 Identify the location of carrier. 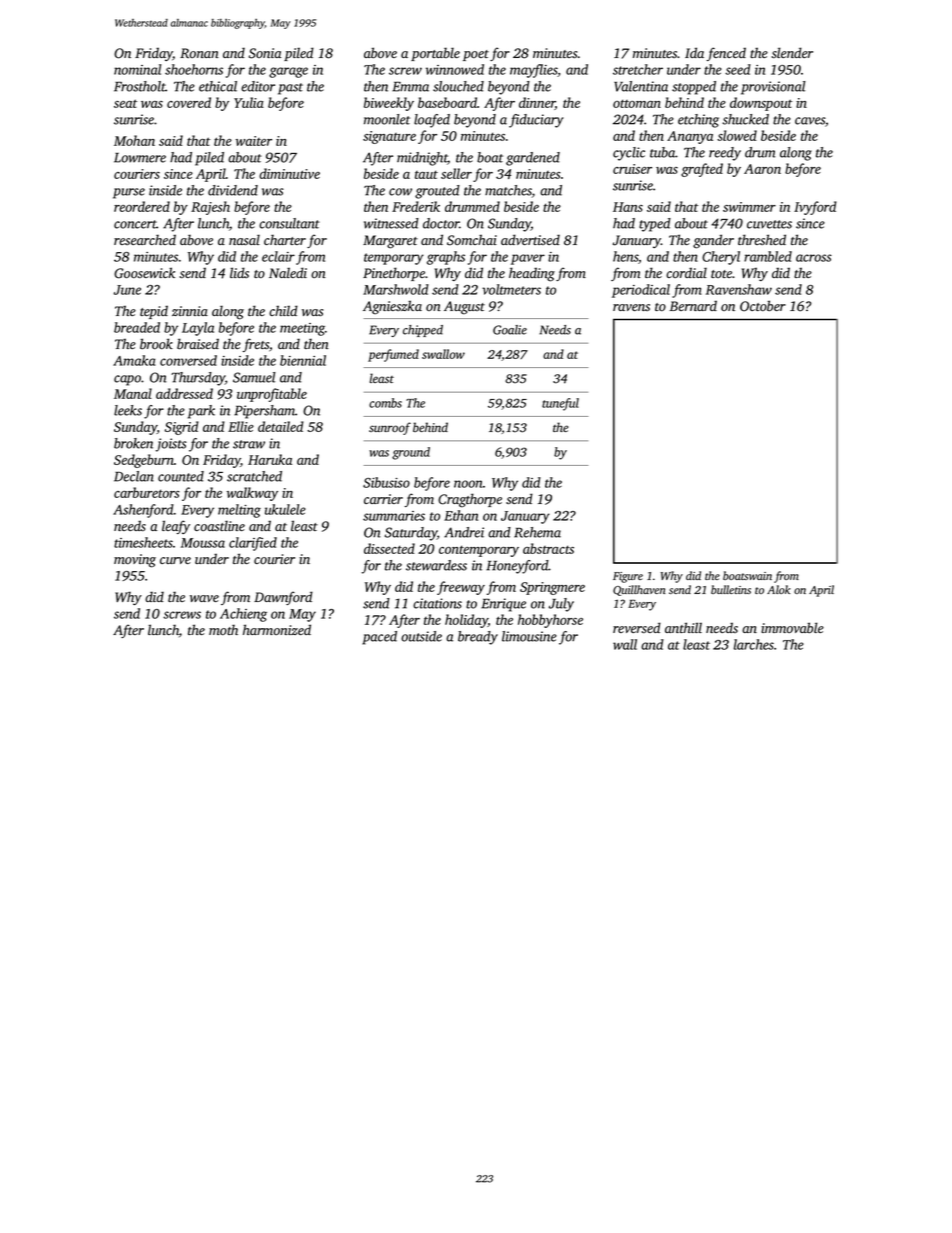
(383, 499).
